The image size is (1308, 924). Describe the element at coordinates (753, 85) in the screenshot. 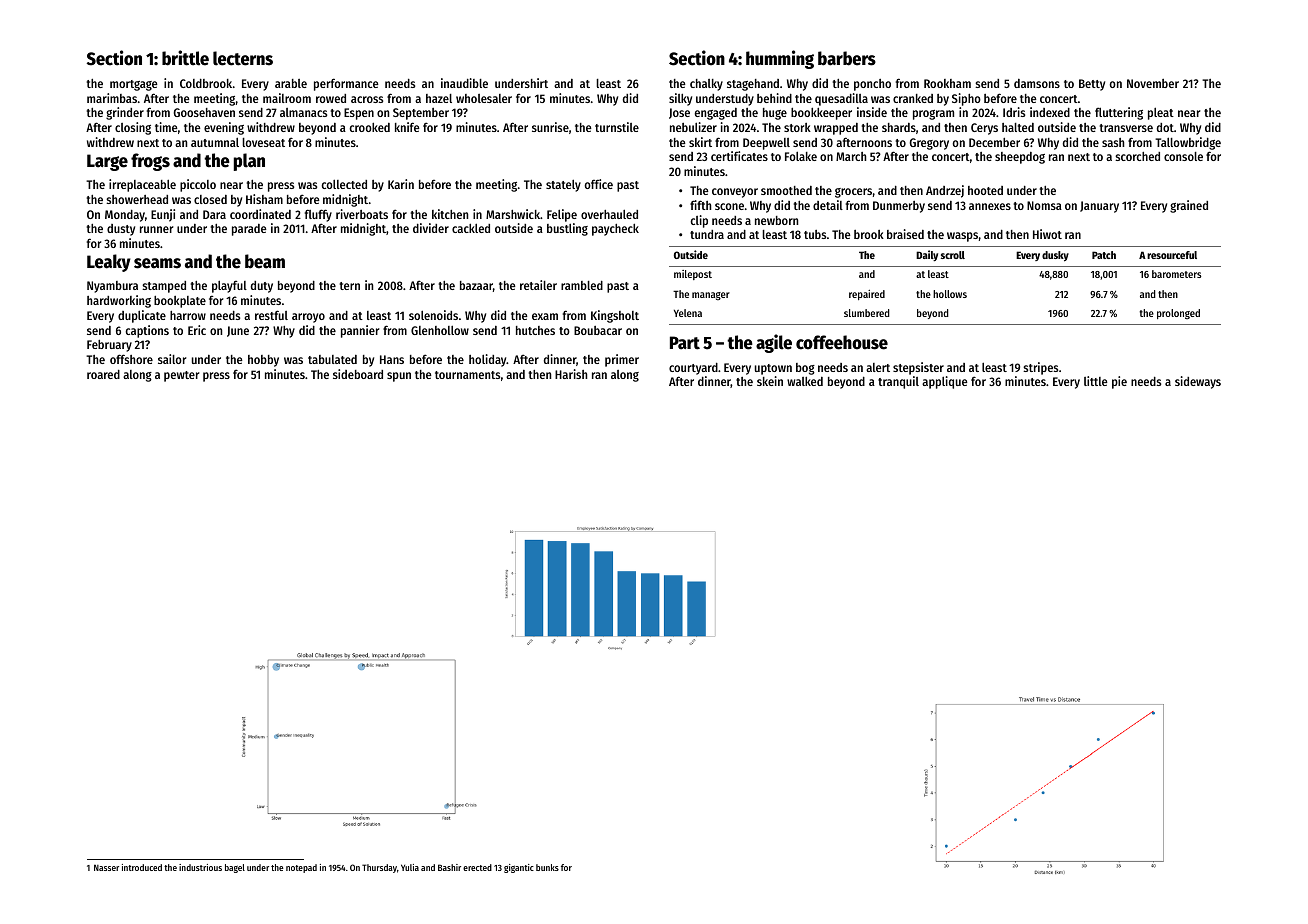

I see `stagehand` at that location.
